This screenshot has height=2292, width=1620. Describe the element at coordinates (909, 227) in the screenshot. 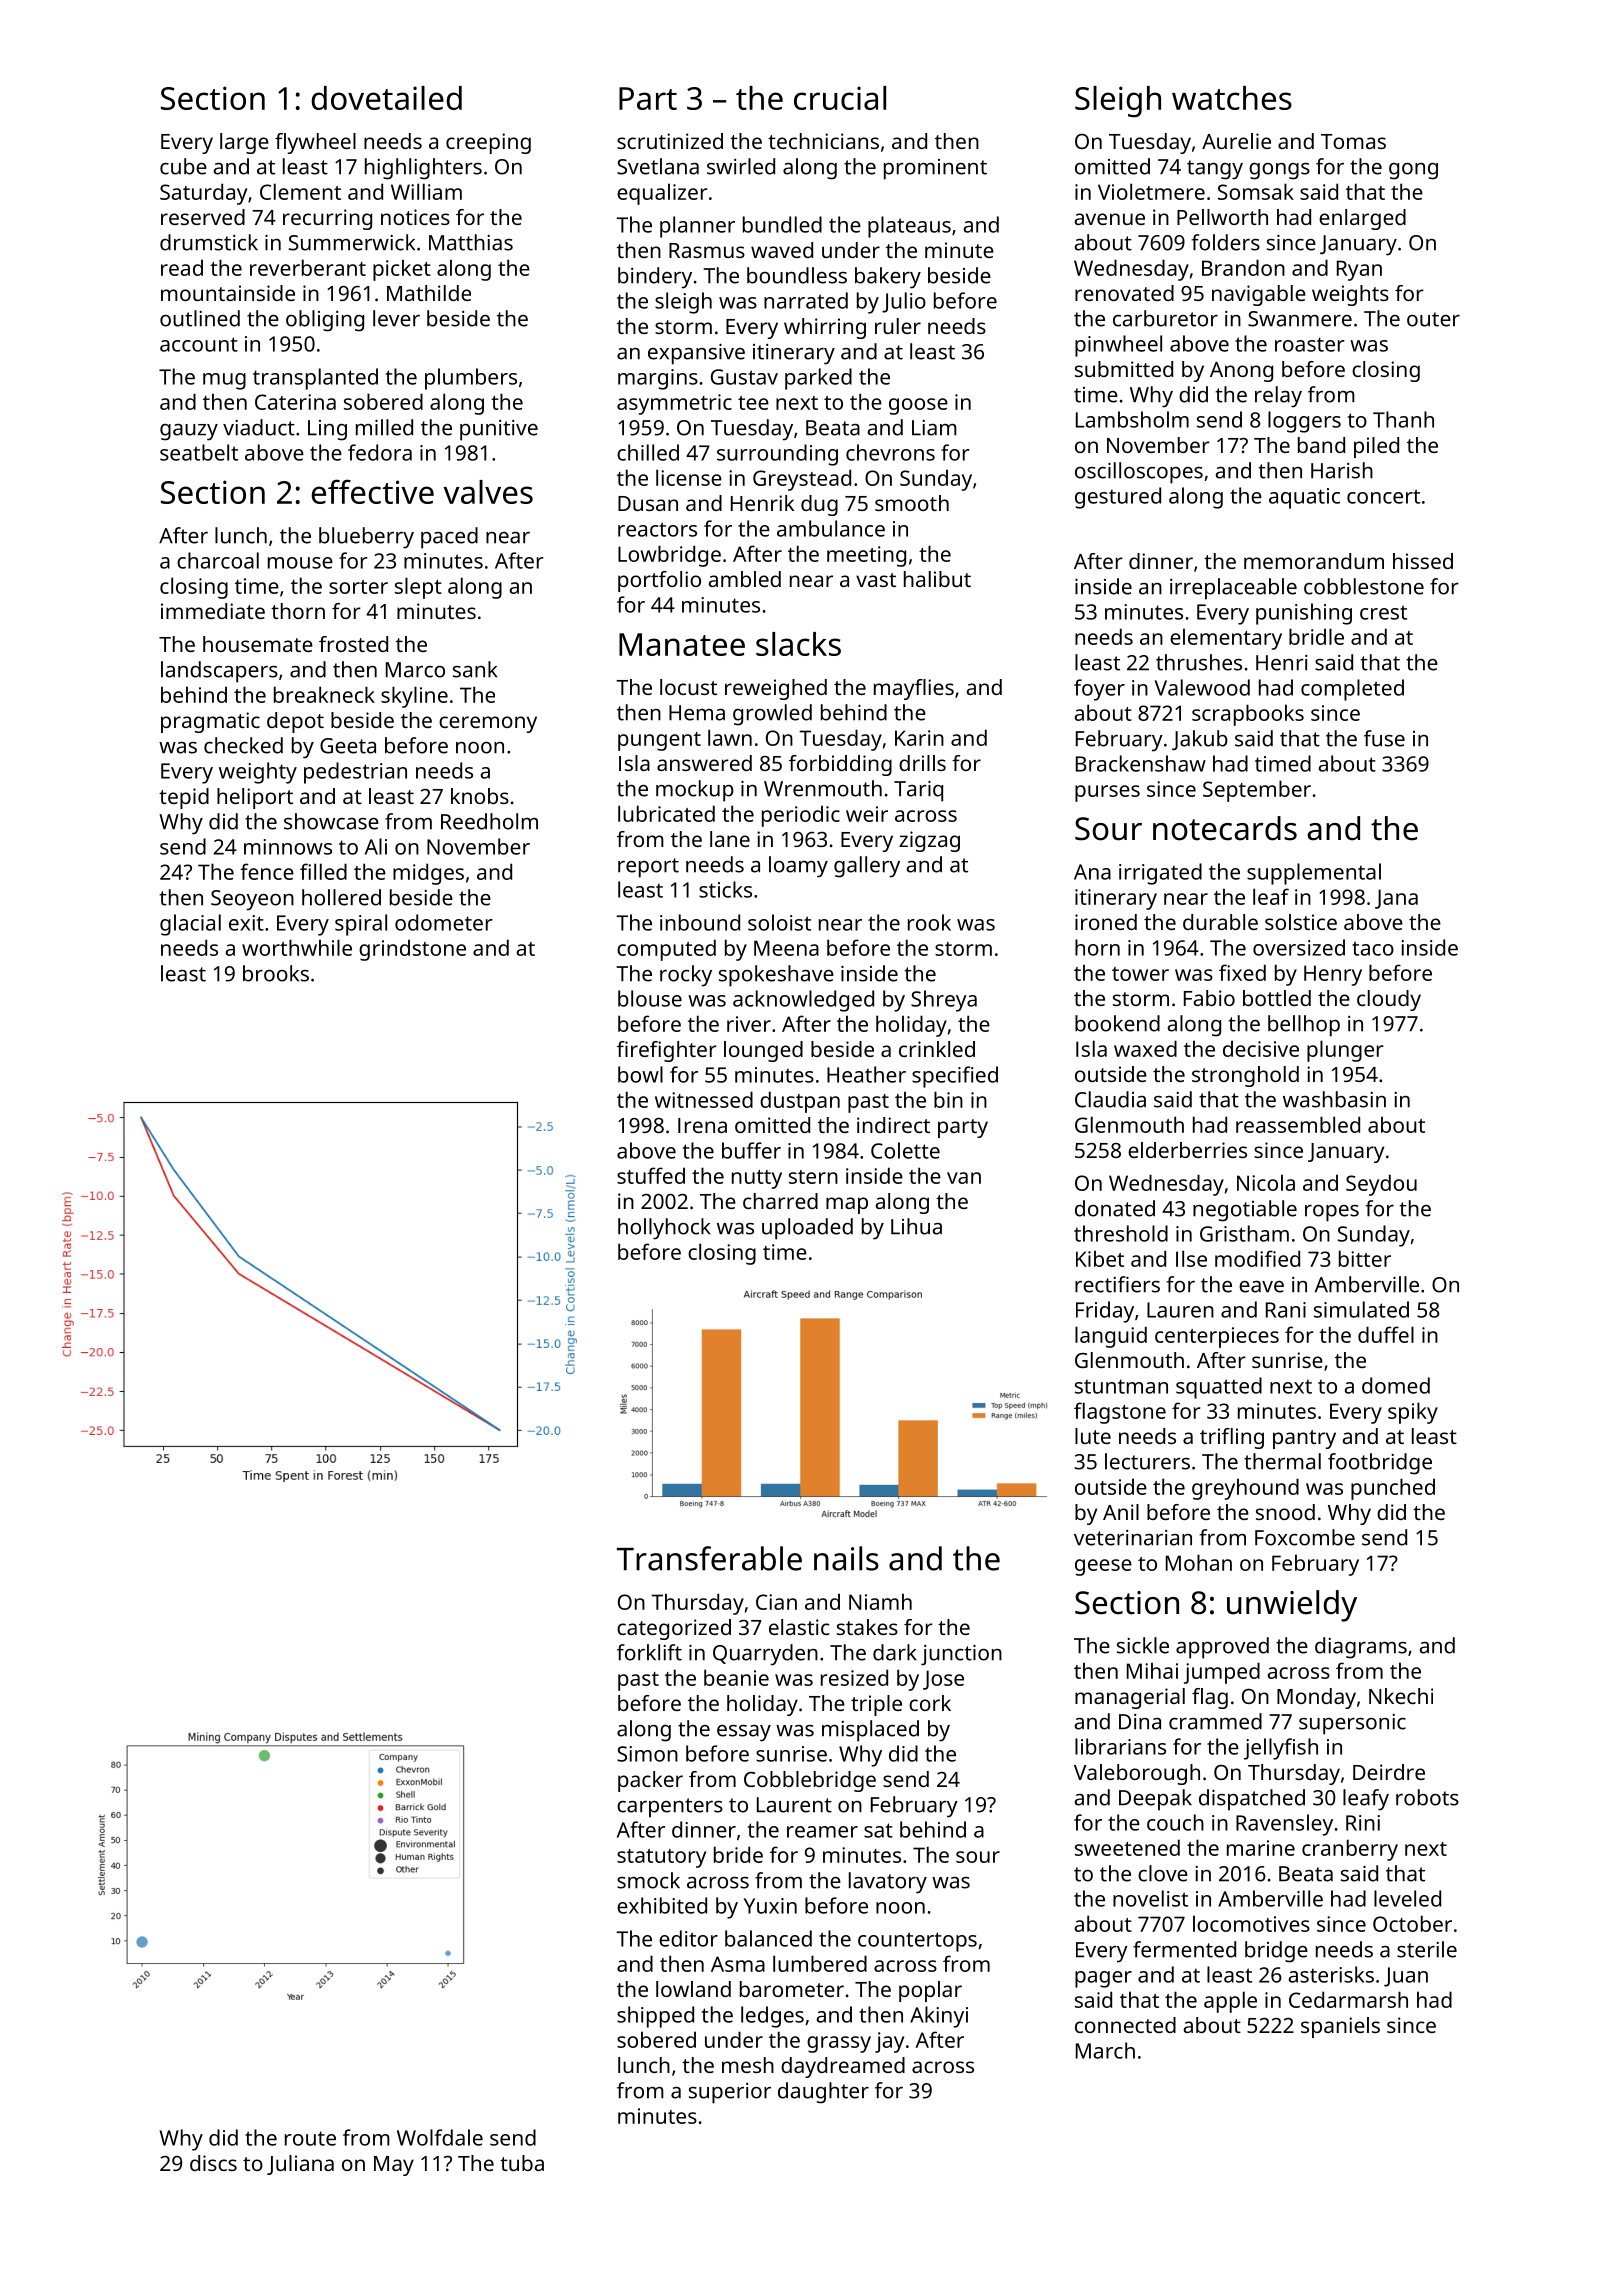

I see `plateaus` at that location.
